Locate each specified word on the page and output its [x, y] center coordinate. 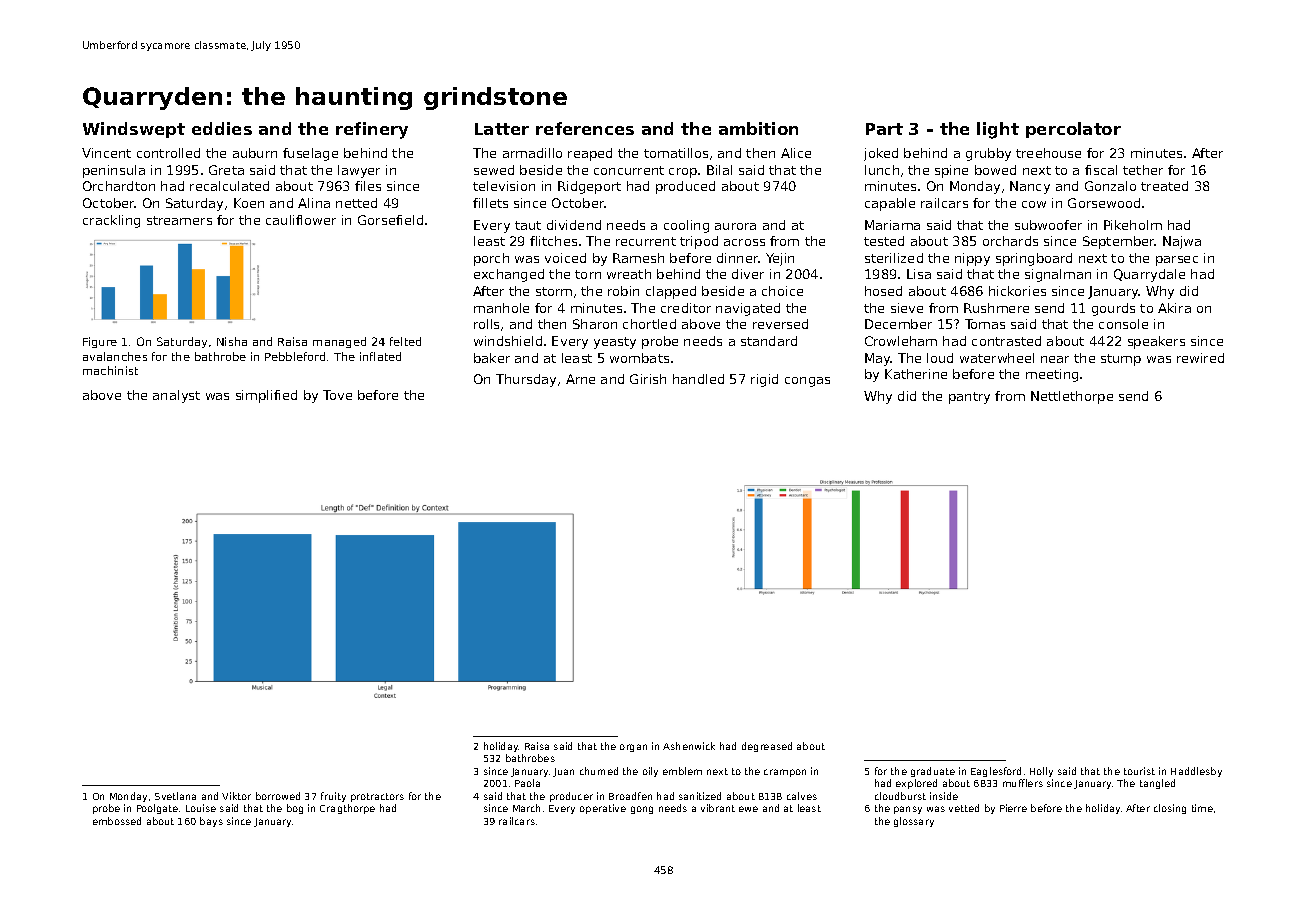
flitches [553, 241]
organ [633, 748]
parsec [1177, 261]
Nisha [232, 341]
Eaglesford [996, 772]
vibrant [718, 808]
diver [748, 274]
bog [295, 809]
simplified [266, 396]
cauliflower [301, 220]
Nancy [1030, 187]
